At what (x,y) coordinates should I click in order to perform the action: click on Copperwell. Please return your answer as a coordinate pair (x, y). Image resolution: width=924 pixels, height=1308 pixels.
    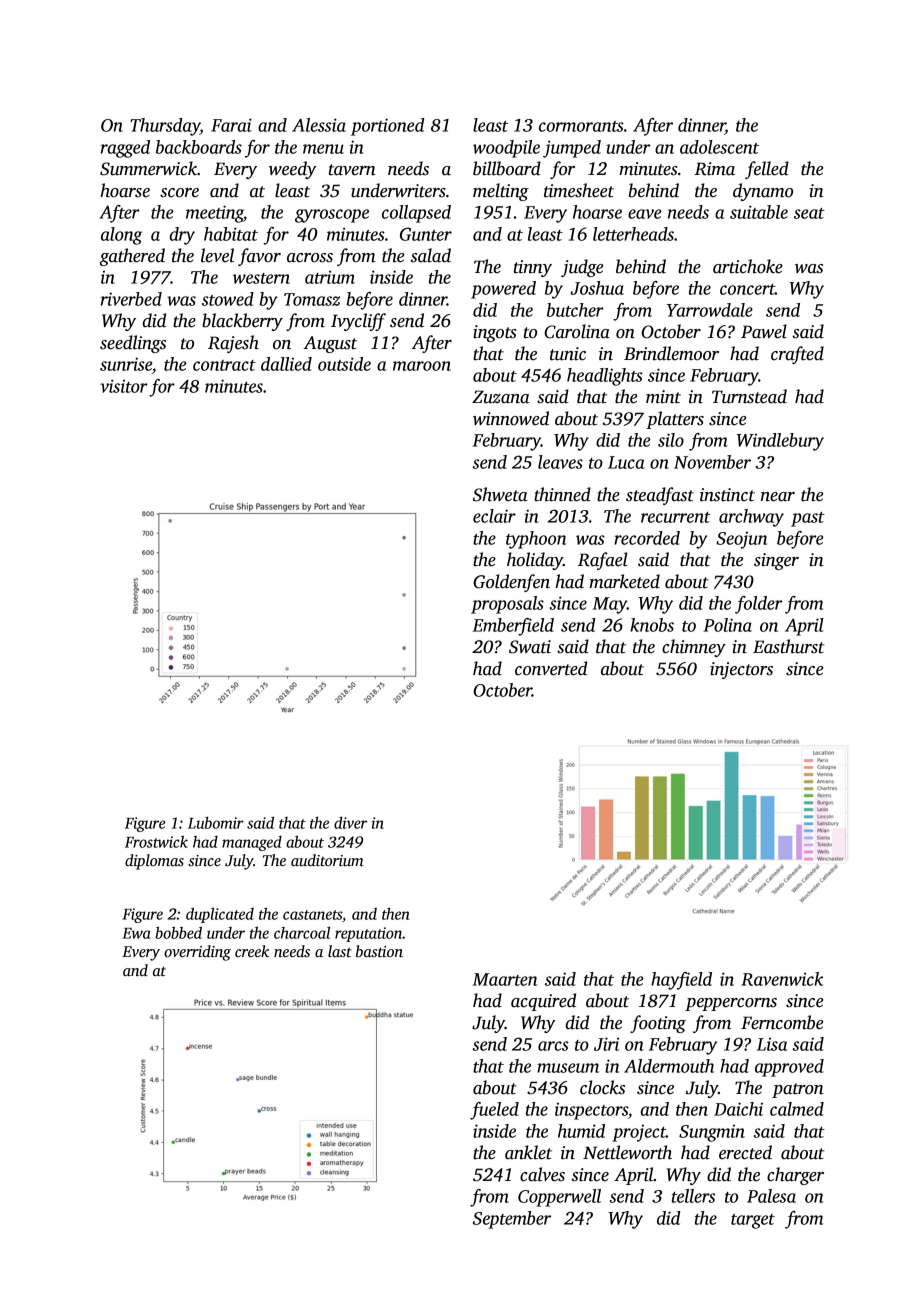
    Looking at the image, I should click on (559, 1198).
